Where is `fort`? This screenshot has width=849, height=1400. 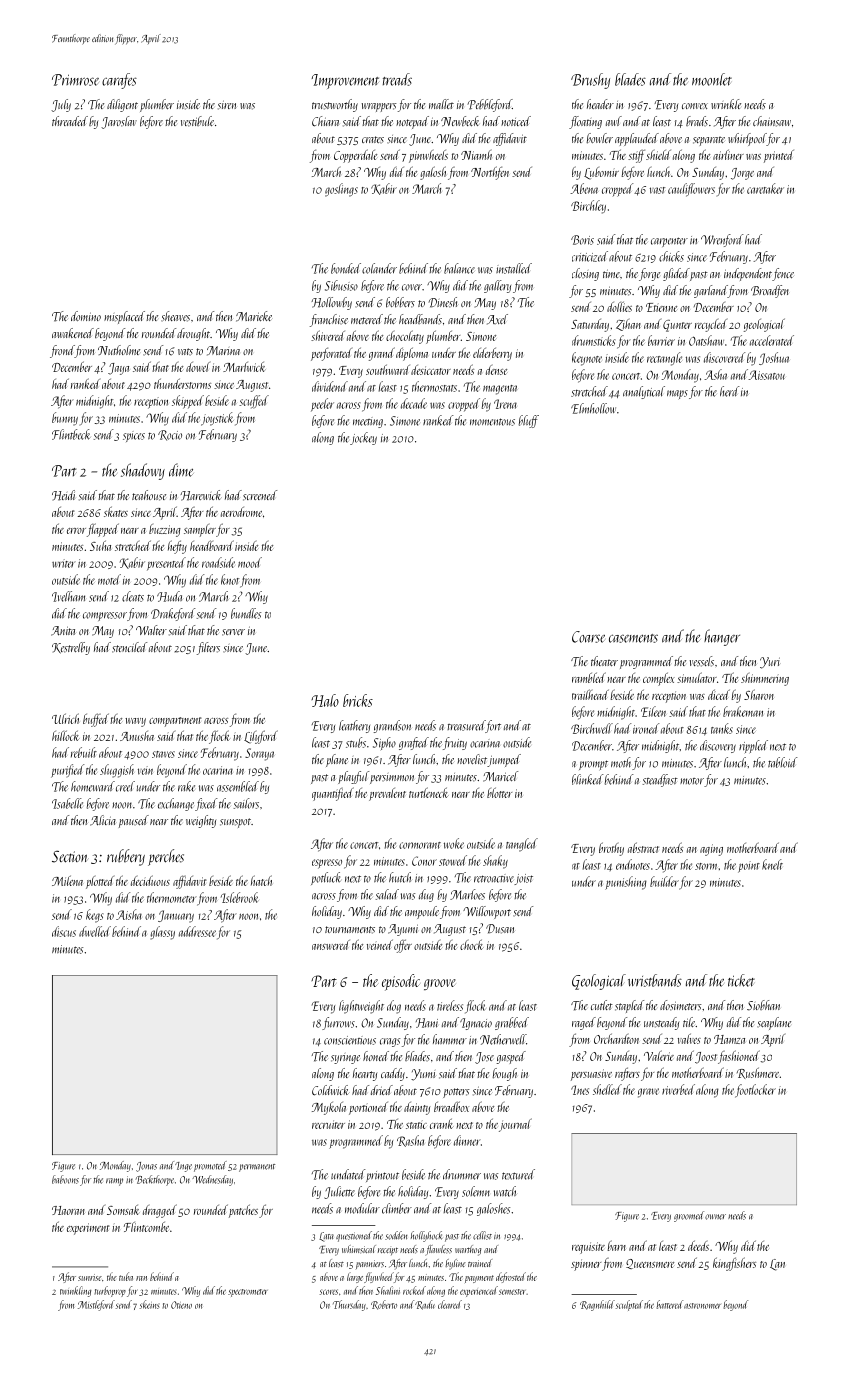
fort is located at coordinates (493, 726).
